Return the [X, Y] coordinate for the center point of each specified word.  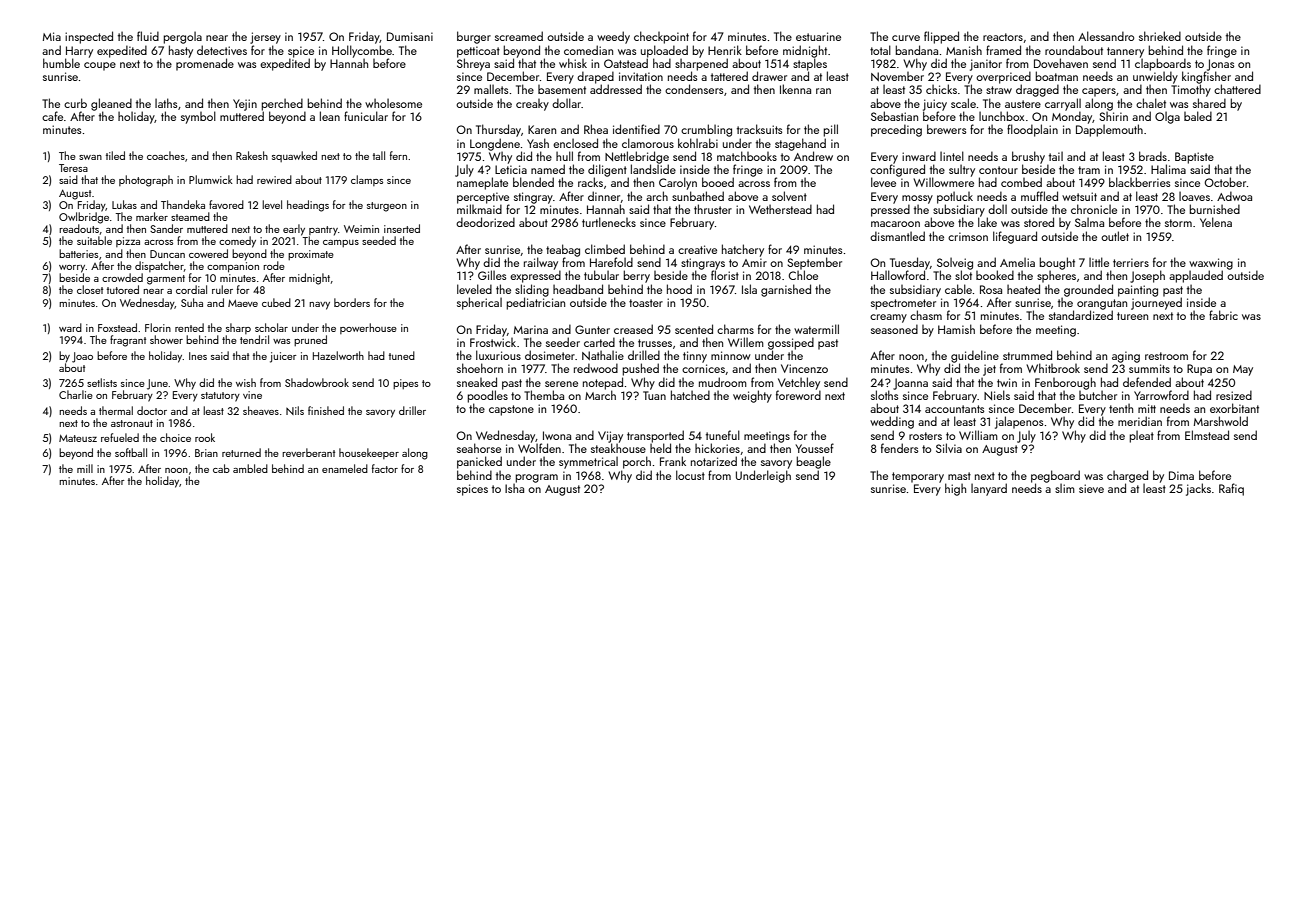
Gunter [592, 329]
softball [131, 452]
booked [995, 275]
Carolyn [678, 183]
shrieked [1160, 36]
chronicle [1094, 209]
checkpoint [661, 37]
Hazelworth [338, 355]
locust [690, 475]
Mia [52, 36]
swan [90, 157]
